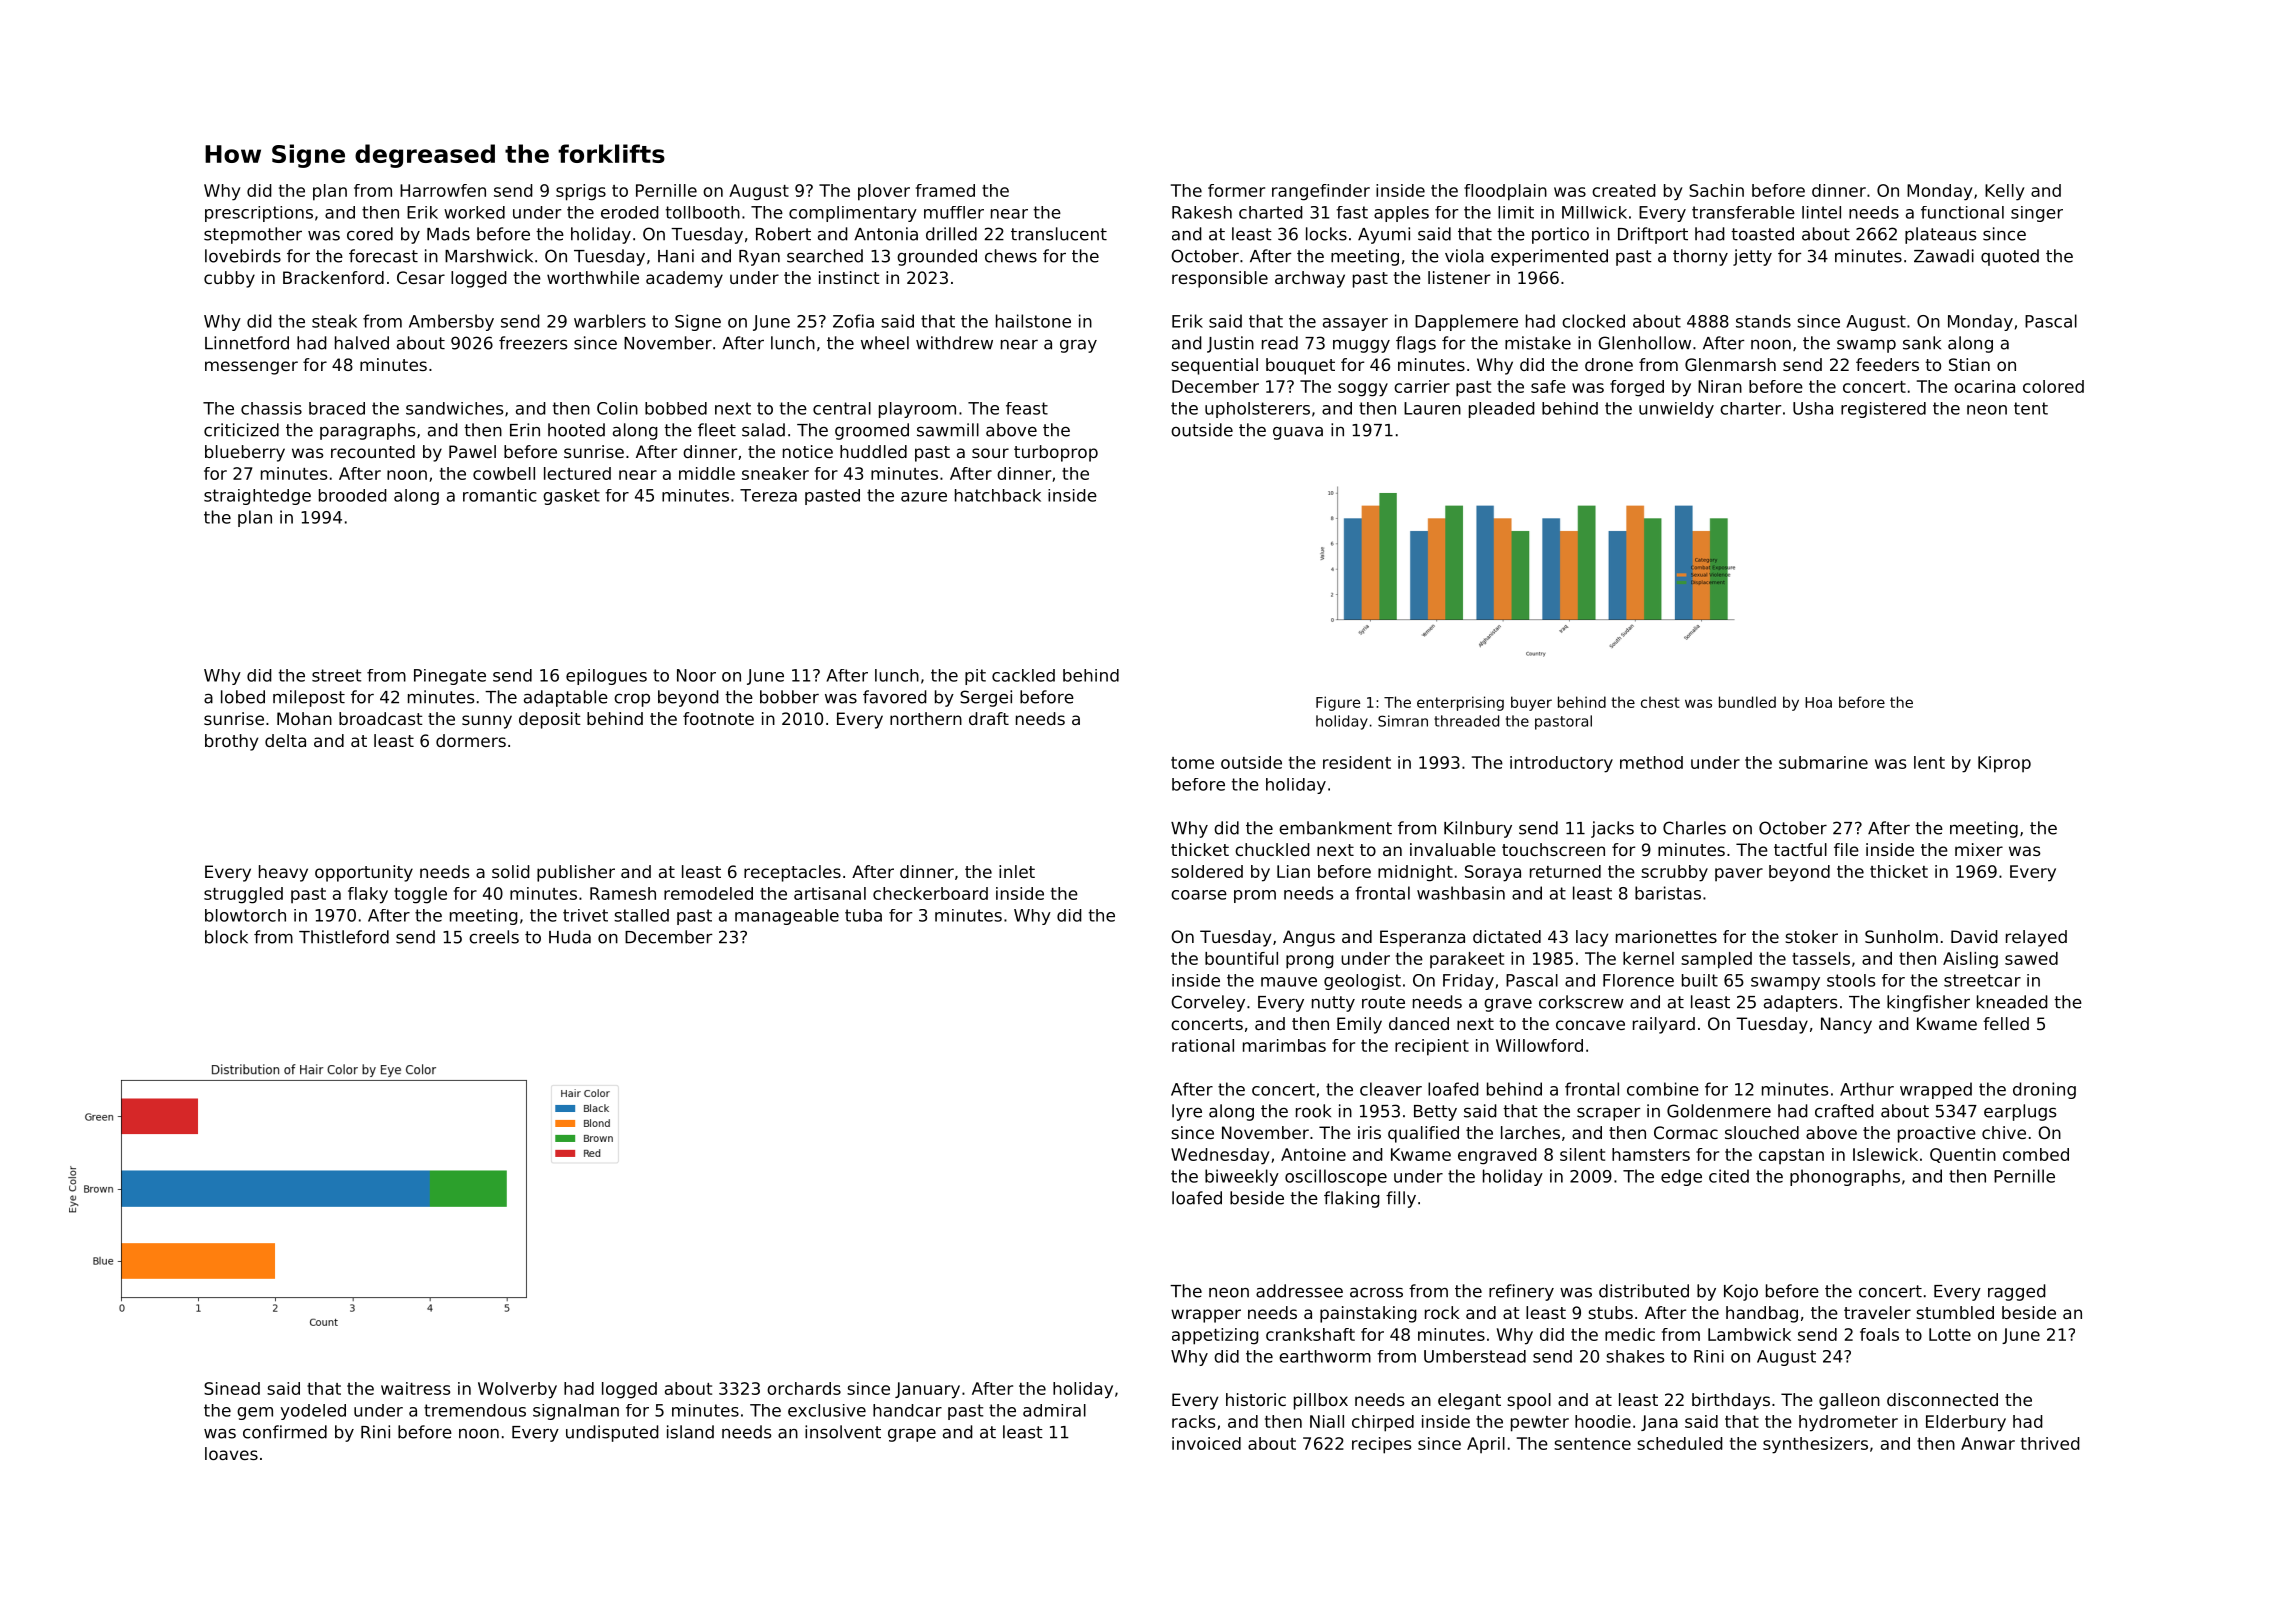 Image resolution: width=2292 pixels, height=1620 pixels. What do you see at coordinates (612, 1433) in the screenshot?
I see `undisputed` at bounding box center [612, 1433].
